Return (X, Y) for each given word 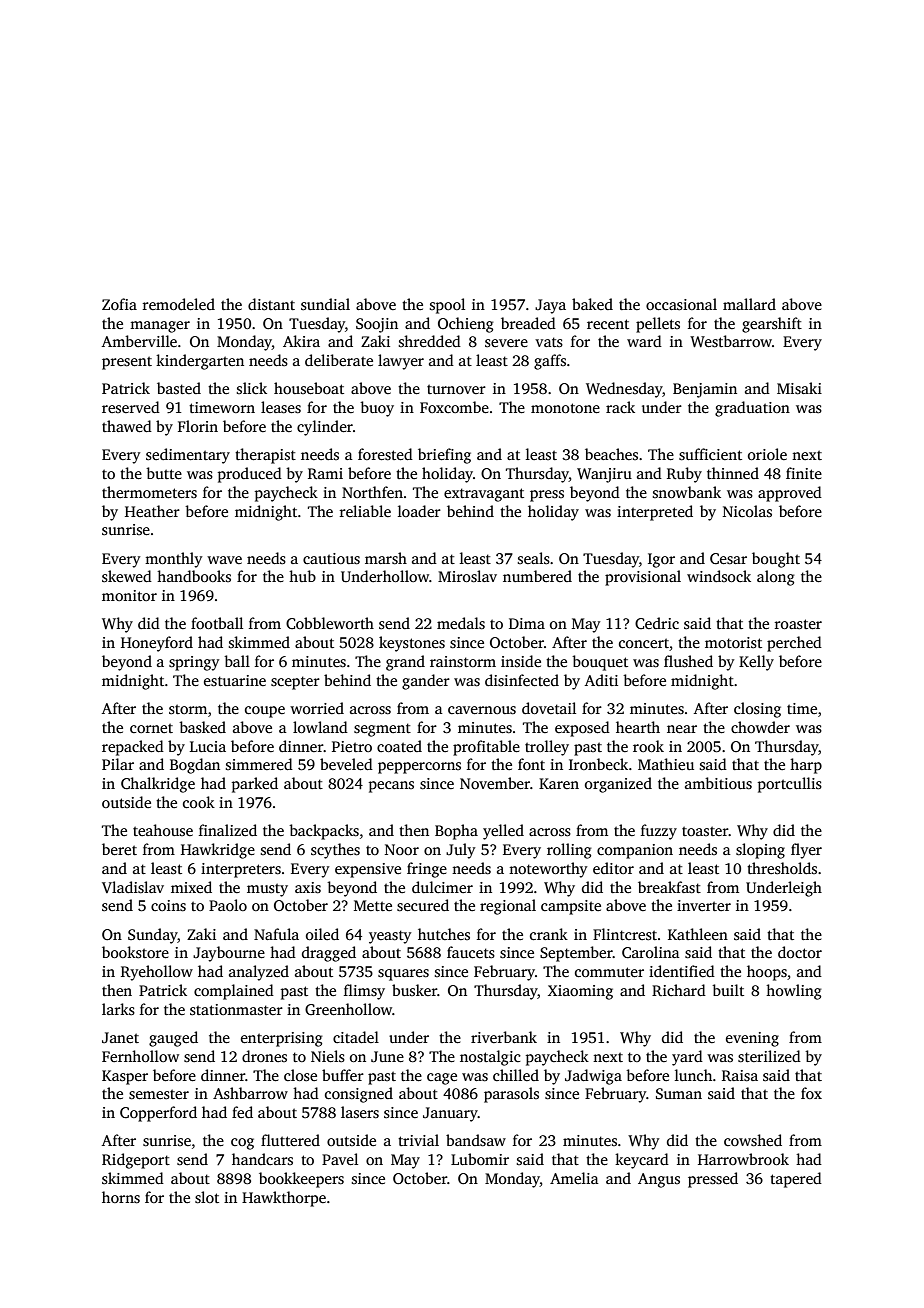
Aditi (601, 680)
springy (194, 663)
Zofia (119, 304)
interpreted (655, 513)
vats (549, 342)
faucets (471, 952)
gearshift (772, 325)
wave (224, 560)
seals (534, 558)
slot (207, 1197)
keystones (412, 644)
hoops (767, 973)
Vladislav (133, 887)
